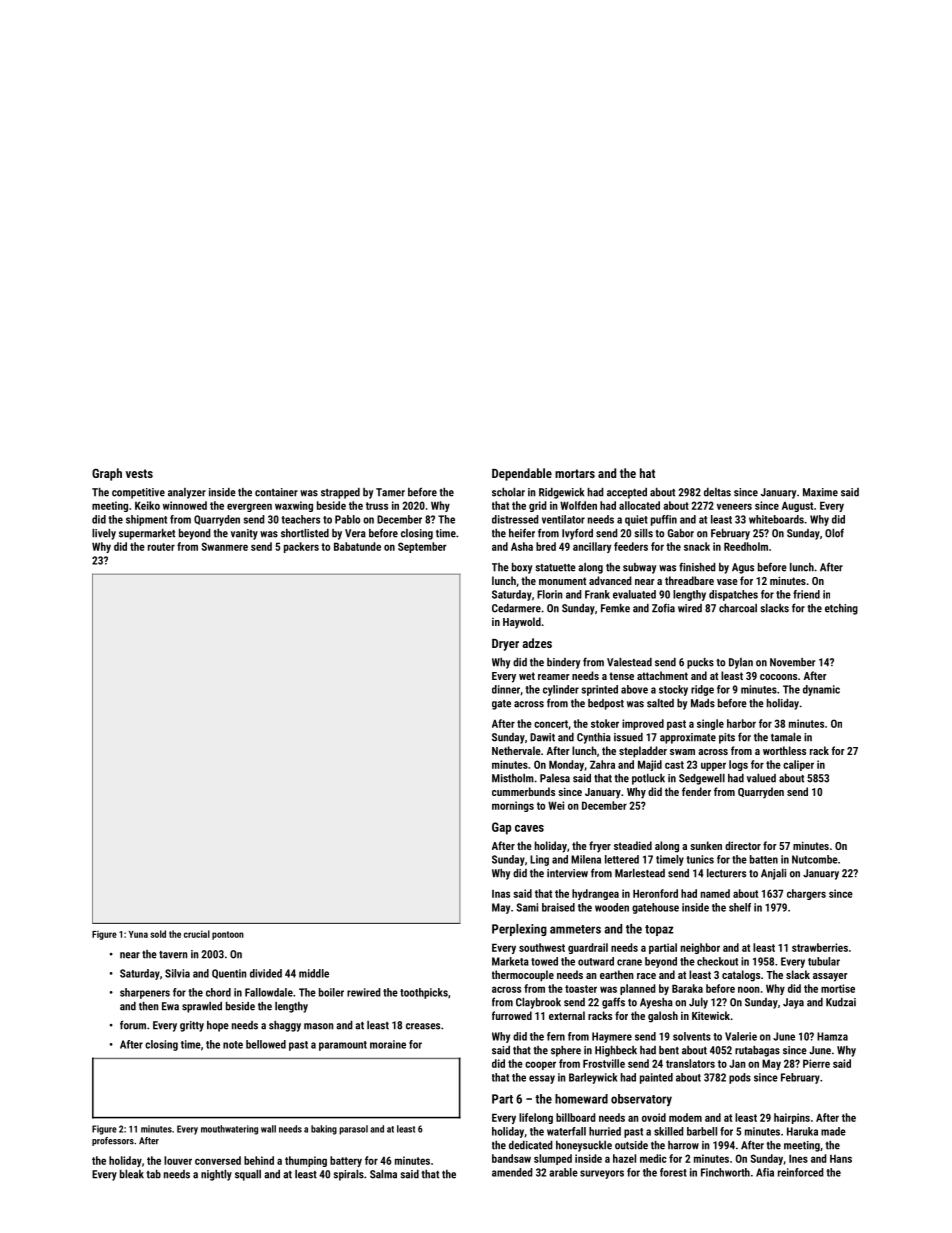 Image resolution: width=952 pixels, height=1233 pixels. I want to click on September, so click(422, 547).
